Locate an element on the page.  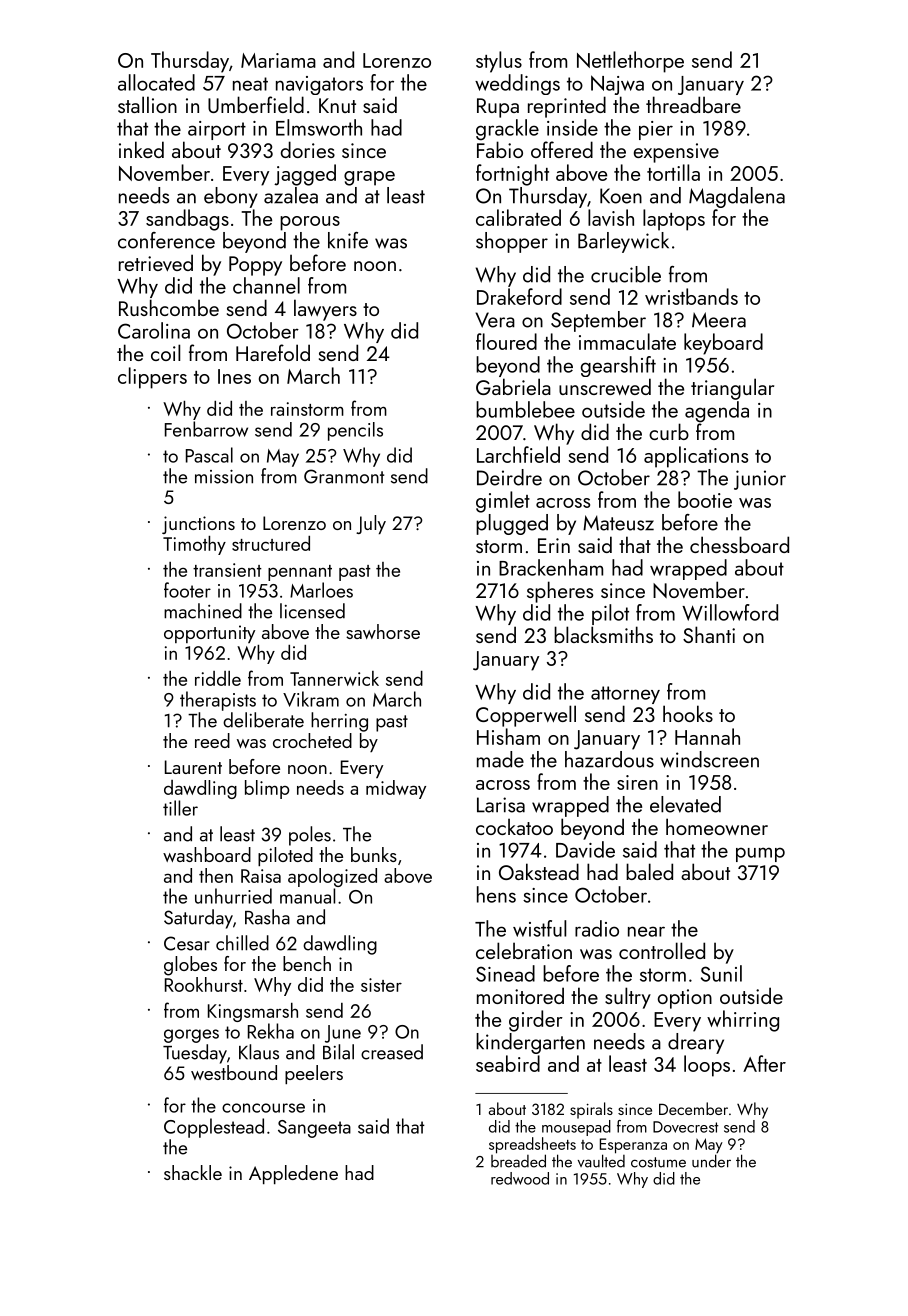
navigators is located at coordinates (319, 85).
